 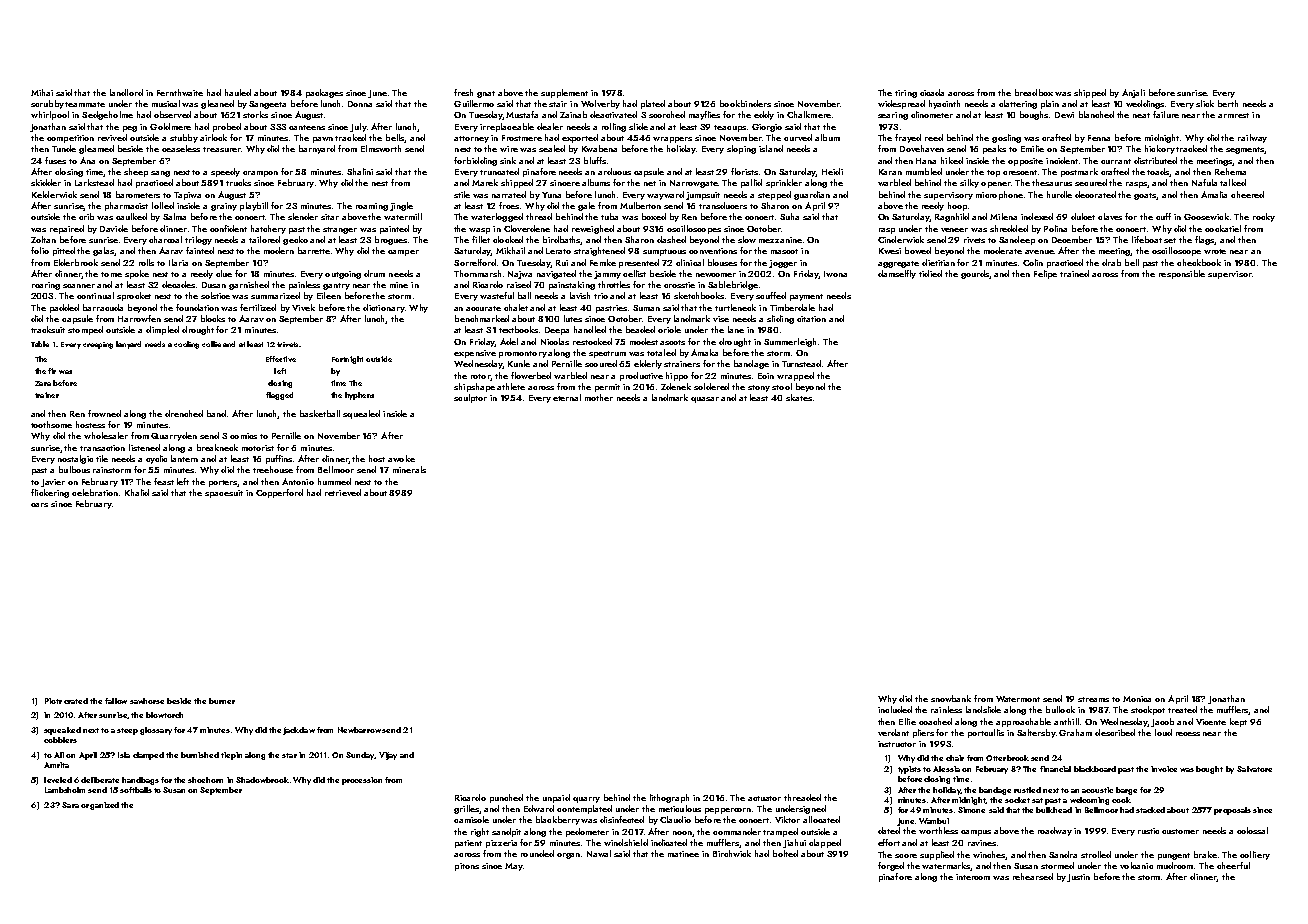 What do you see at coordinates (799, 397) in the screenshot?
I see `skates` at bounding box center [799, 397].
